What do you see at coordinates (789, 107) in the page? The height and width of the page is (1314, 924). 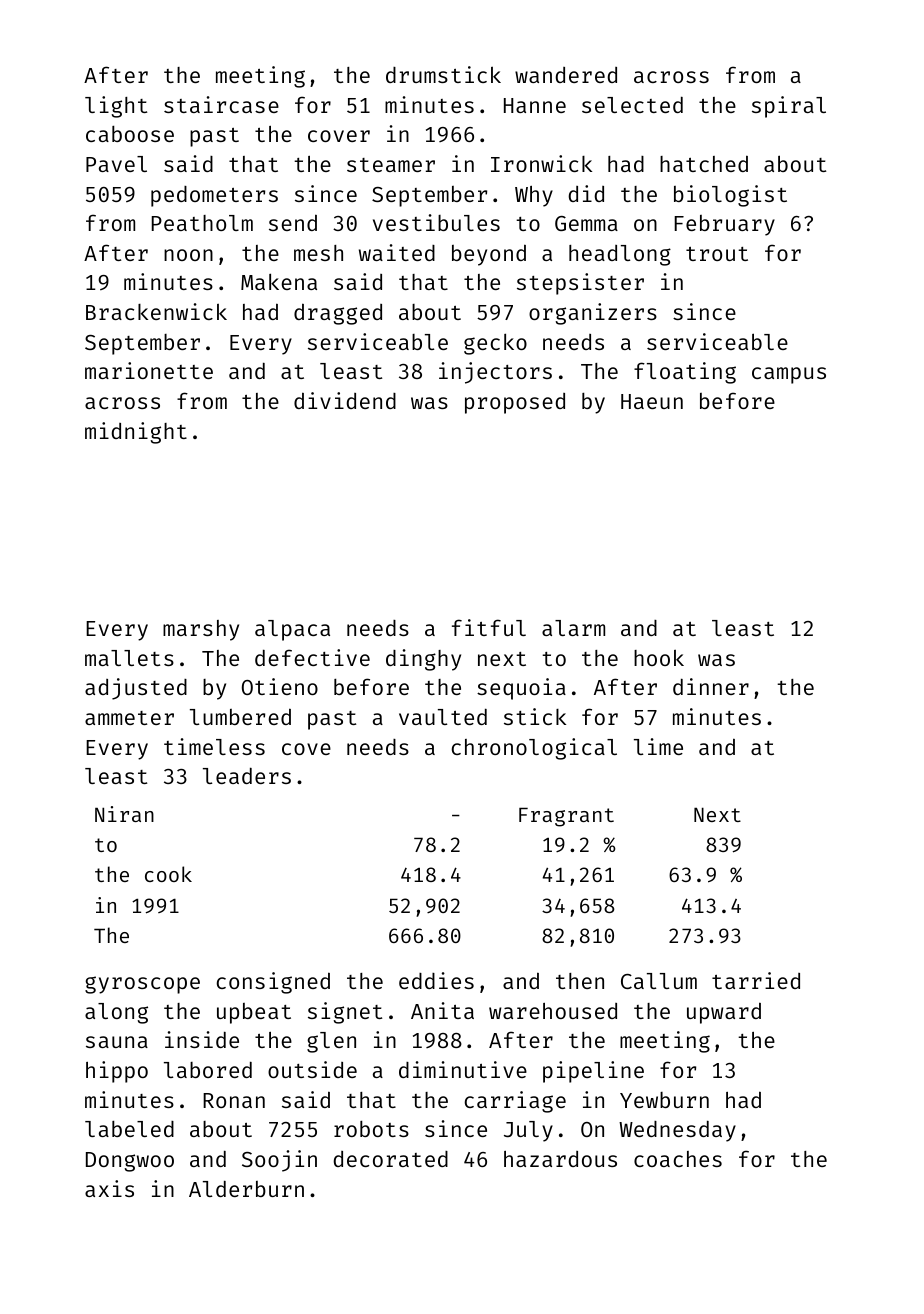 I see `spiral` at bounding box center [789, 107].
